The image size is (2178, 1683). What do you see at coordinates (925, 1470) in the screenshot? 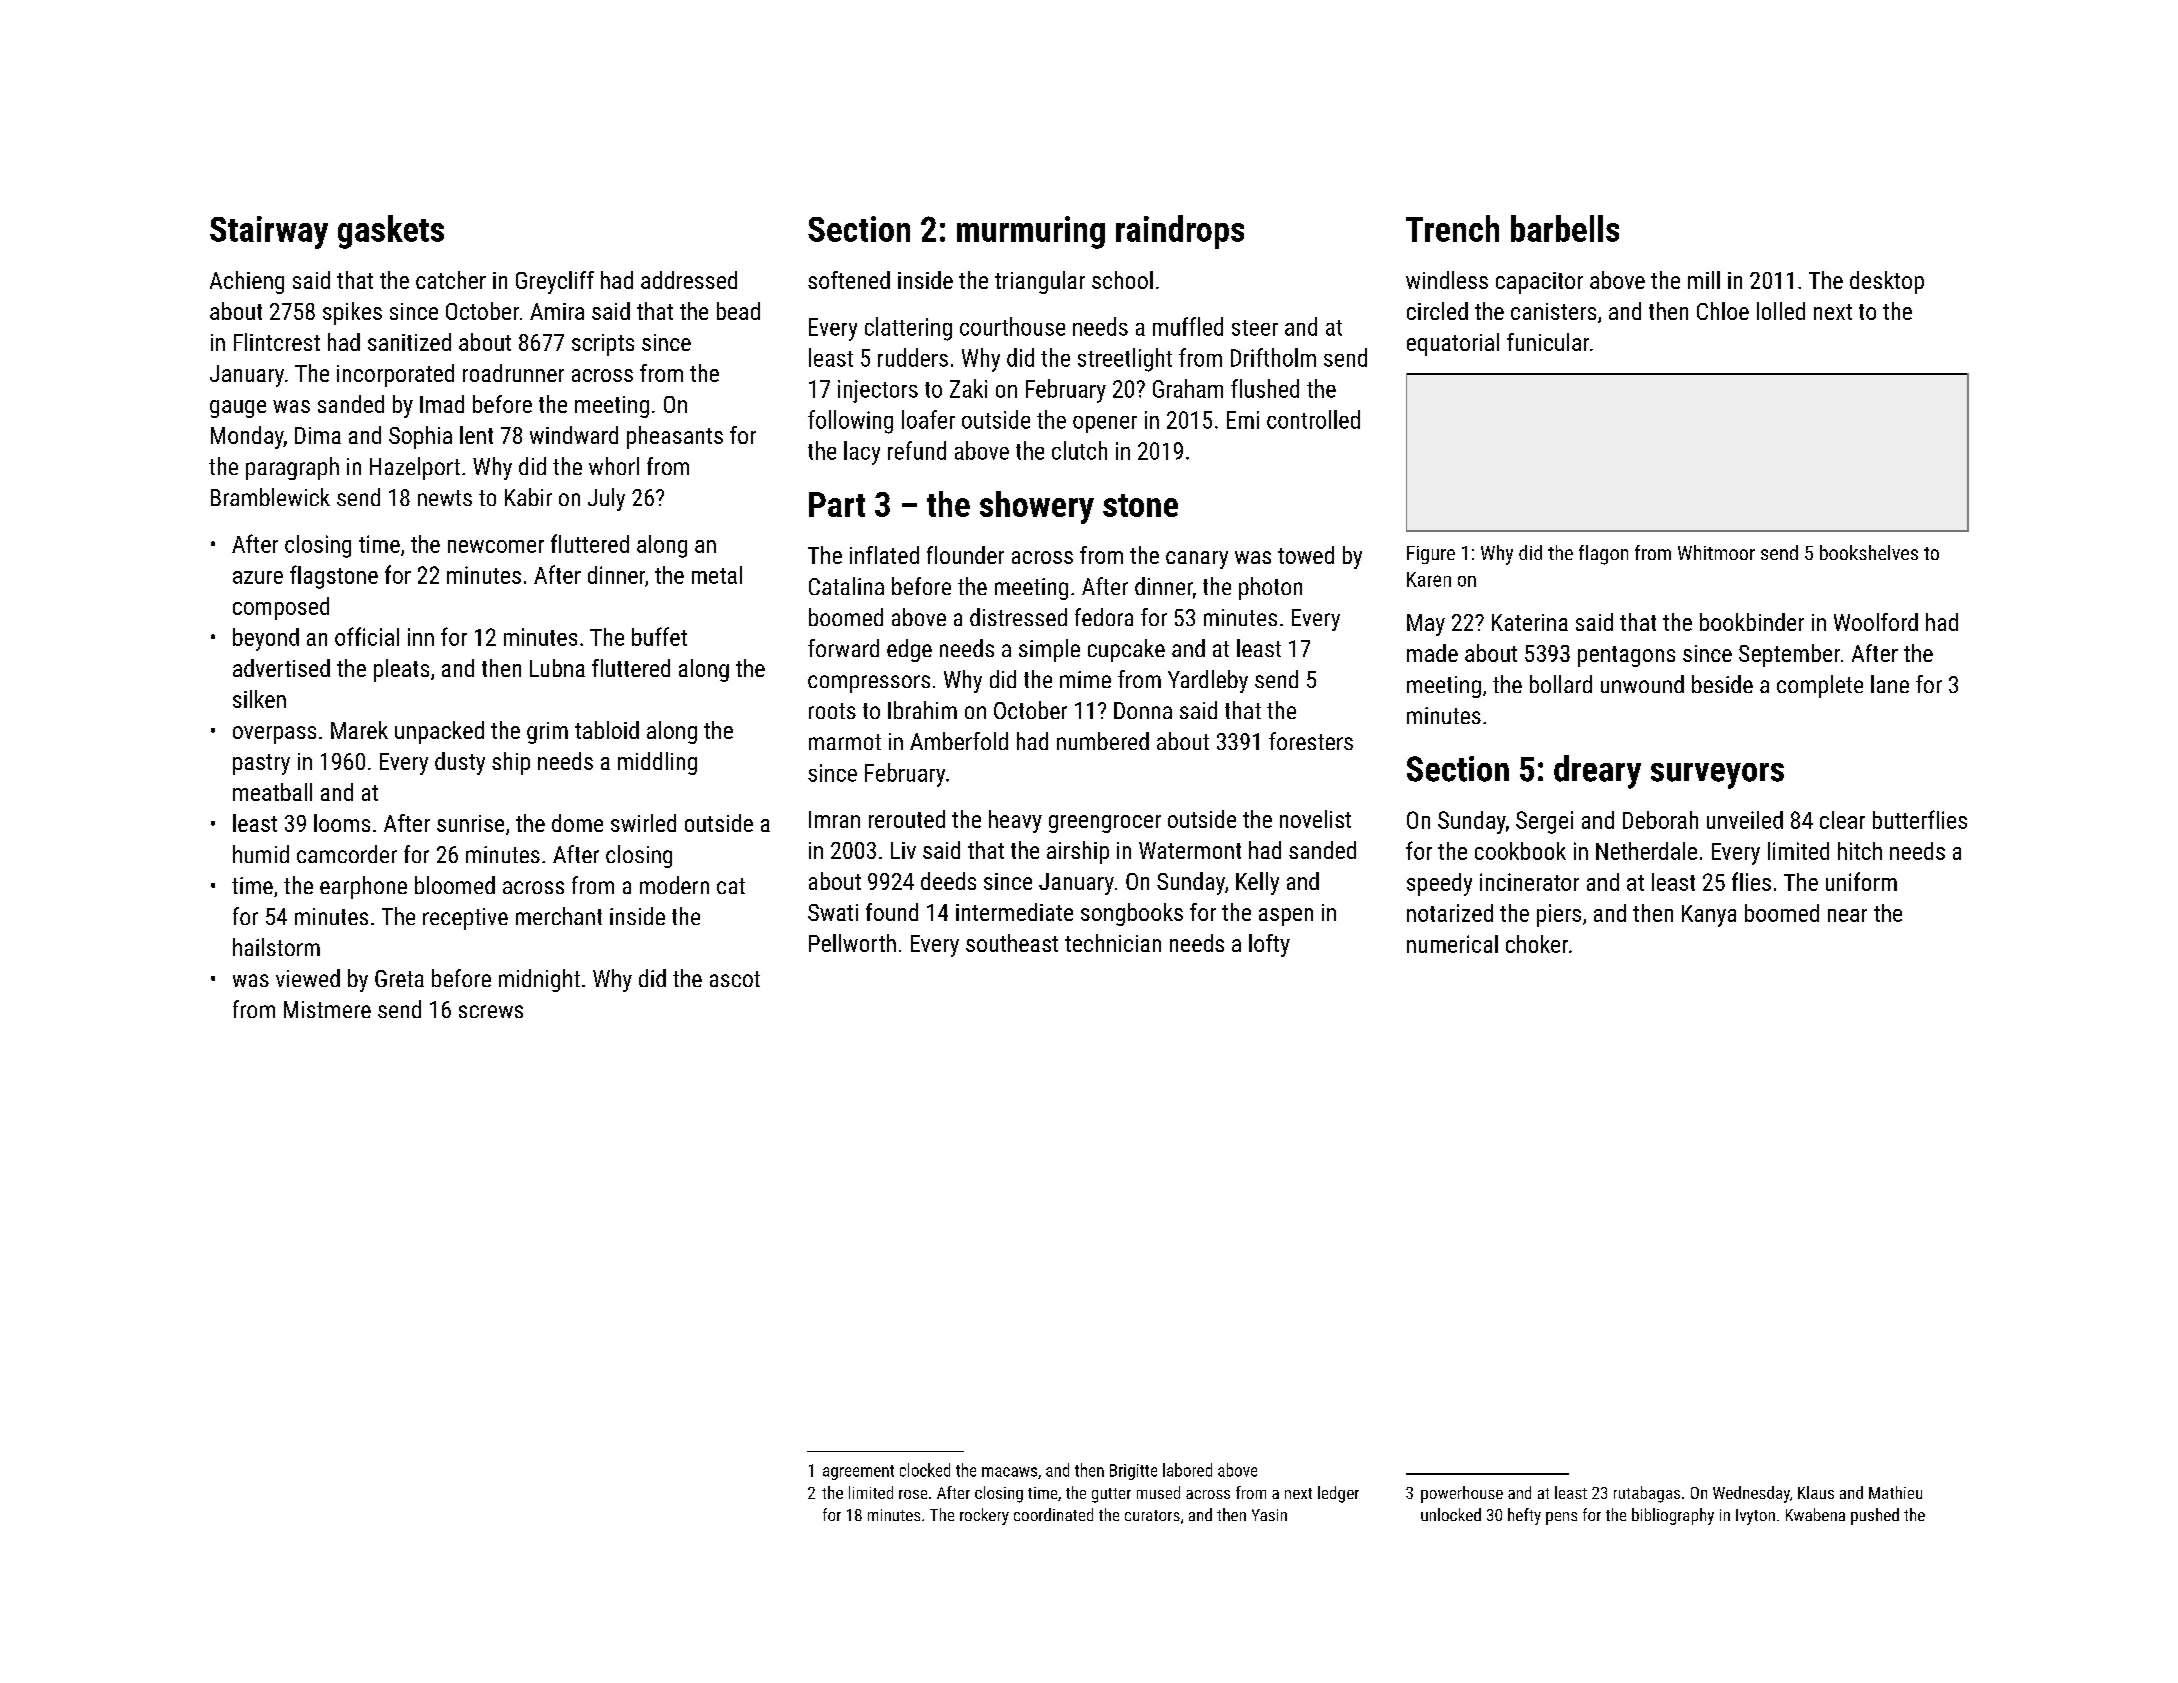
I see `clocked` at bounding box center [925, 1470].
